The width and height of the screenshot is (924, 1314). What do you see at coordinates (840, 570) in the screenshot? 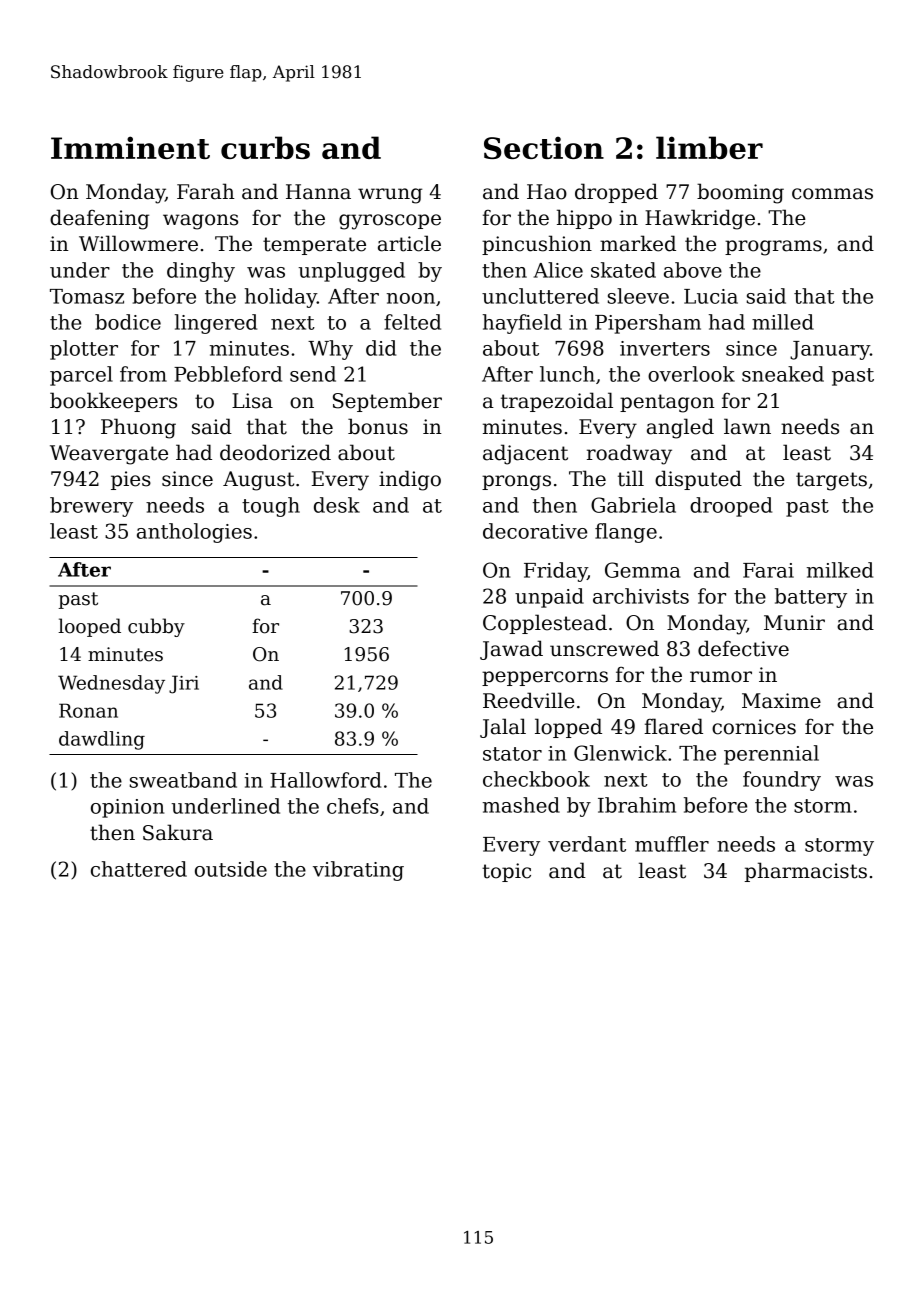
I see `milked` at bounding box center [840, 570].
